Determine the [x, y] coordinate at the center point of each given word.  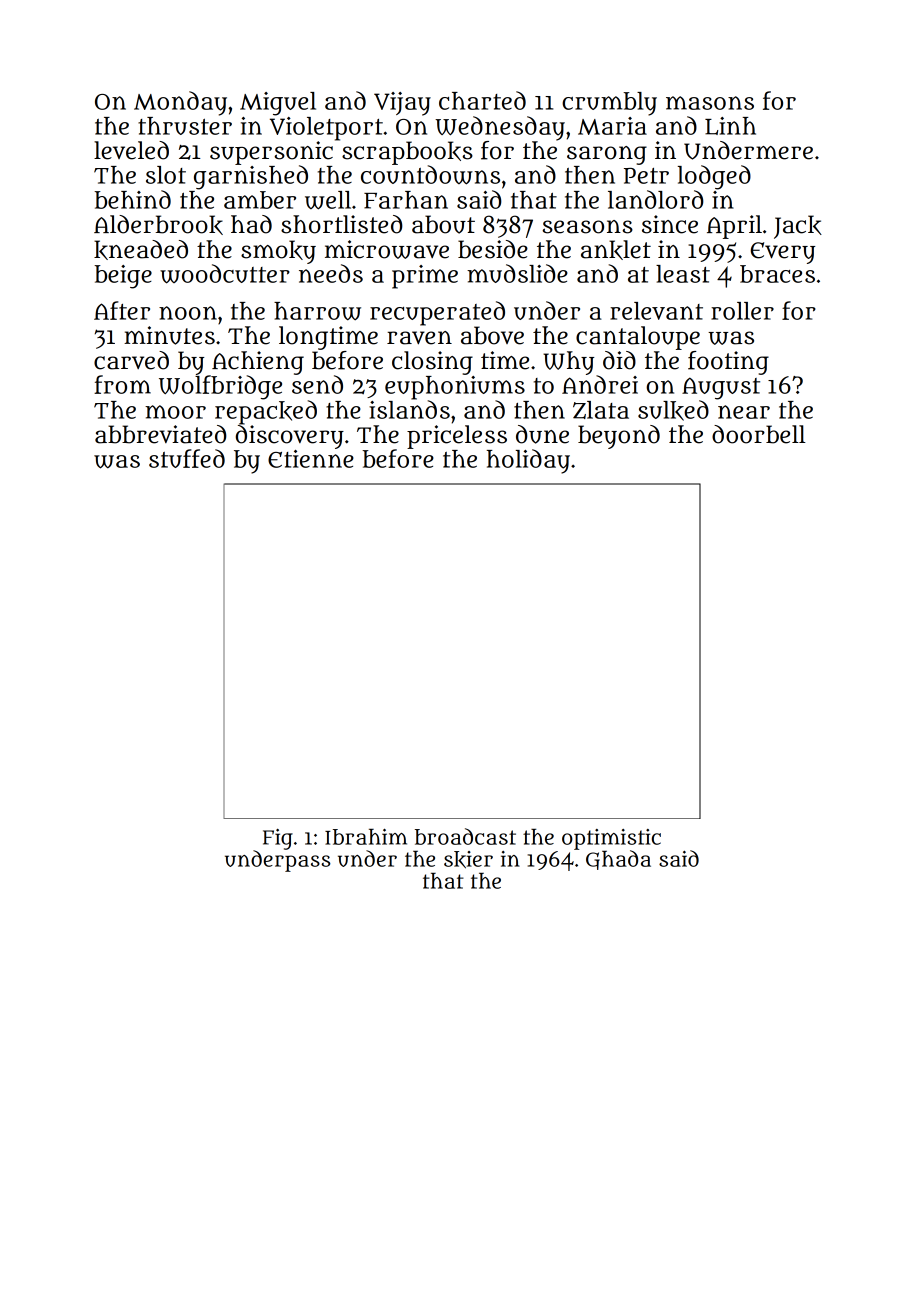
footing [728, 363]
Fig [278, 839]
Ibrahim [366, 837]
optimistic [611, 839]
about [443, 224]
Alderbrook [158, 225]
